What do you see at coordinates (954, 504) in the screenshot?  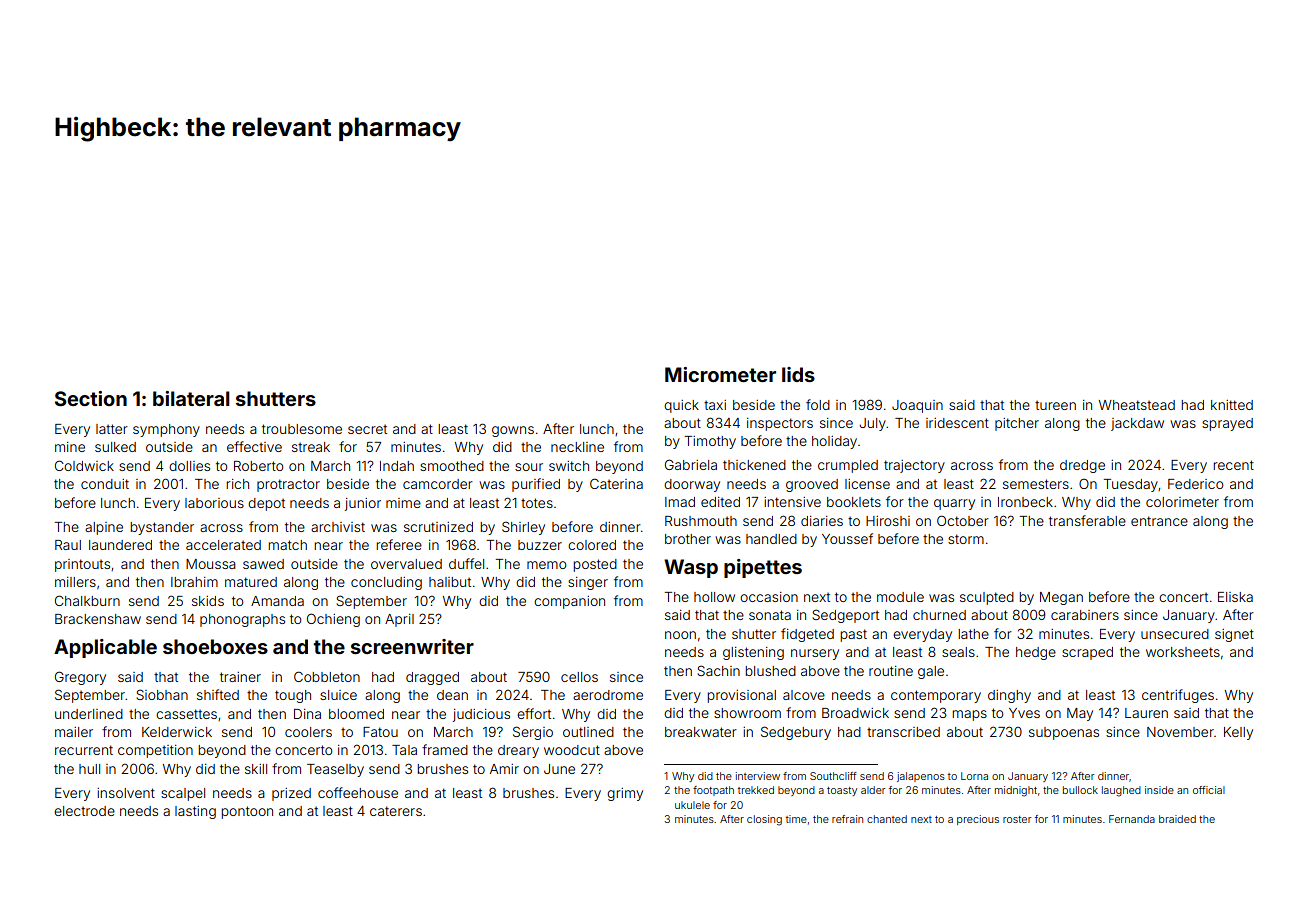 I see `quarry` at bounding box center [954, 504].
